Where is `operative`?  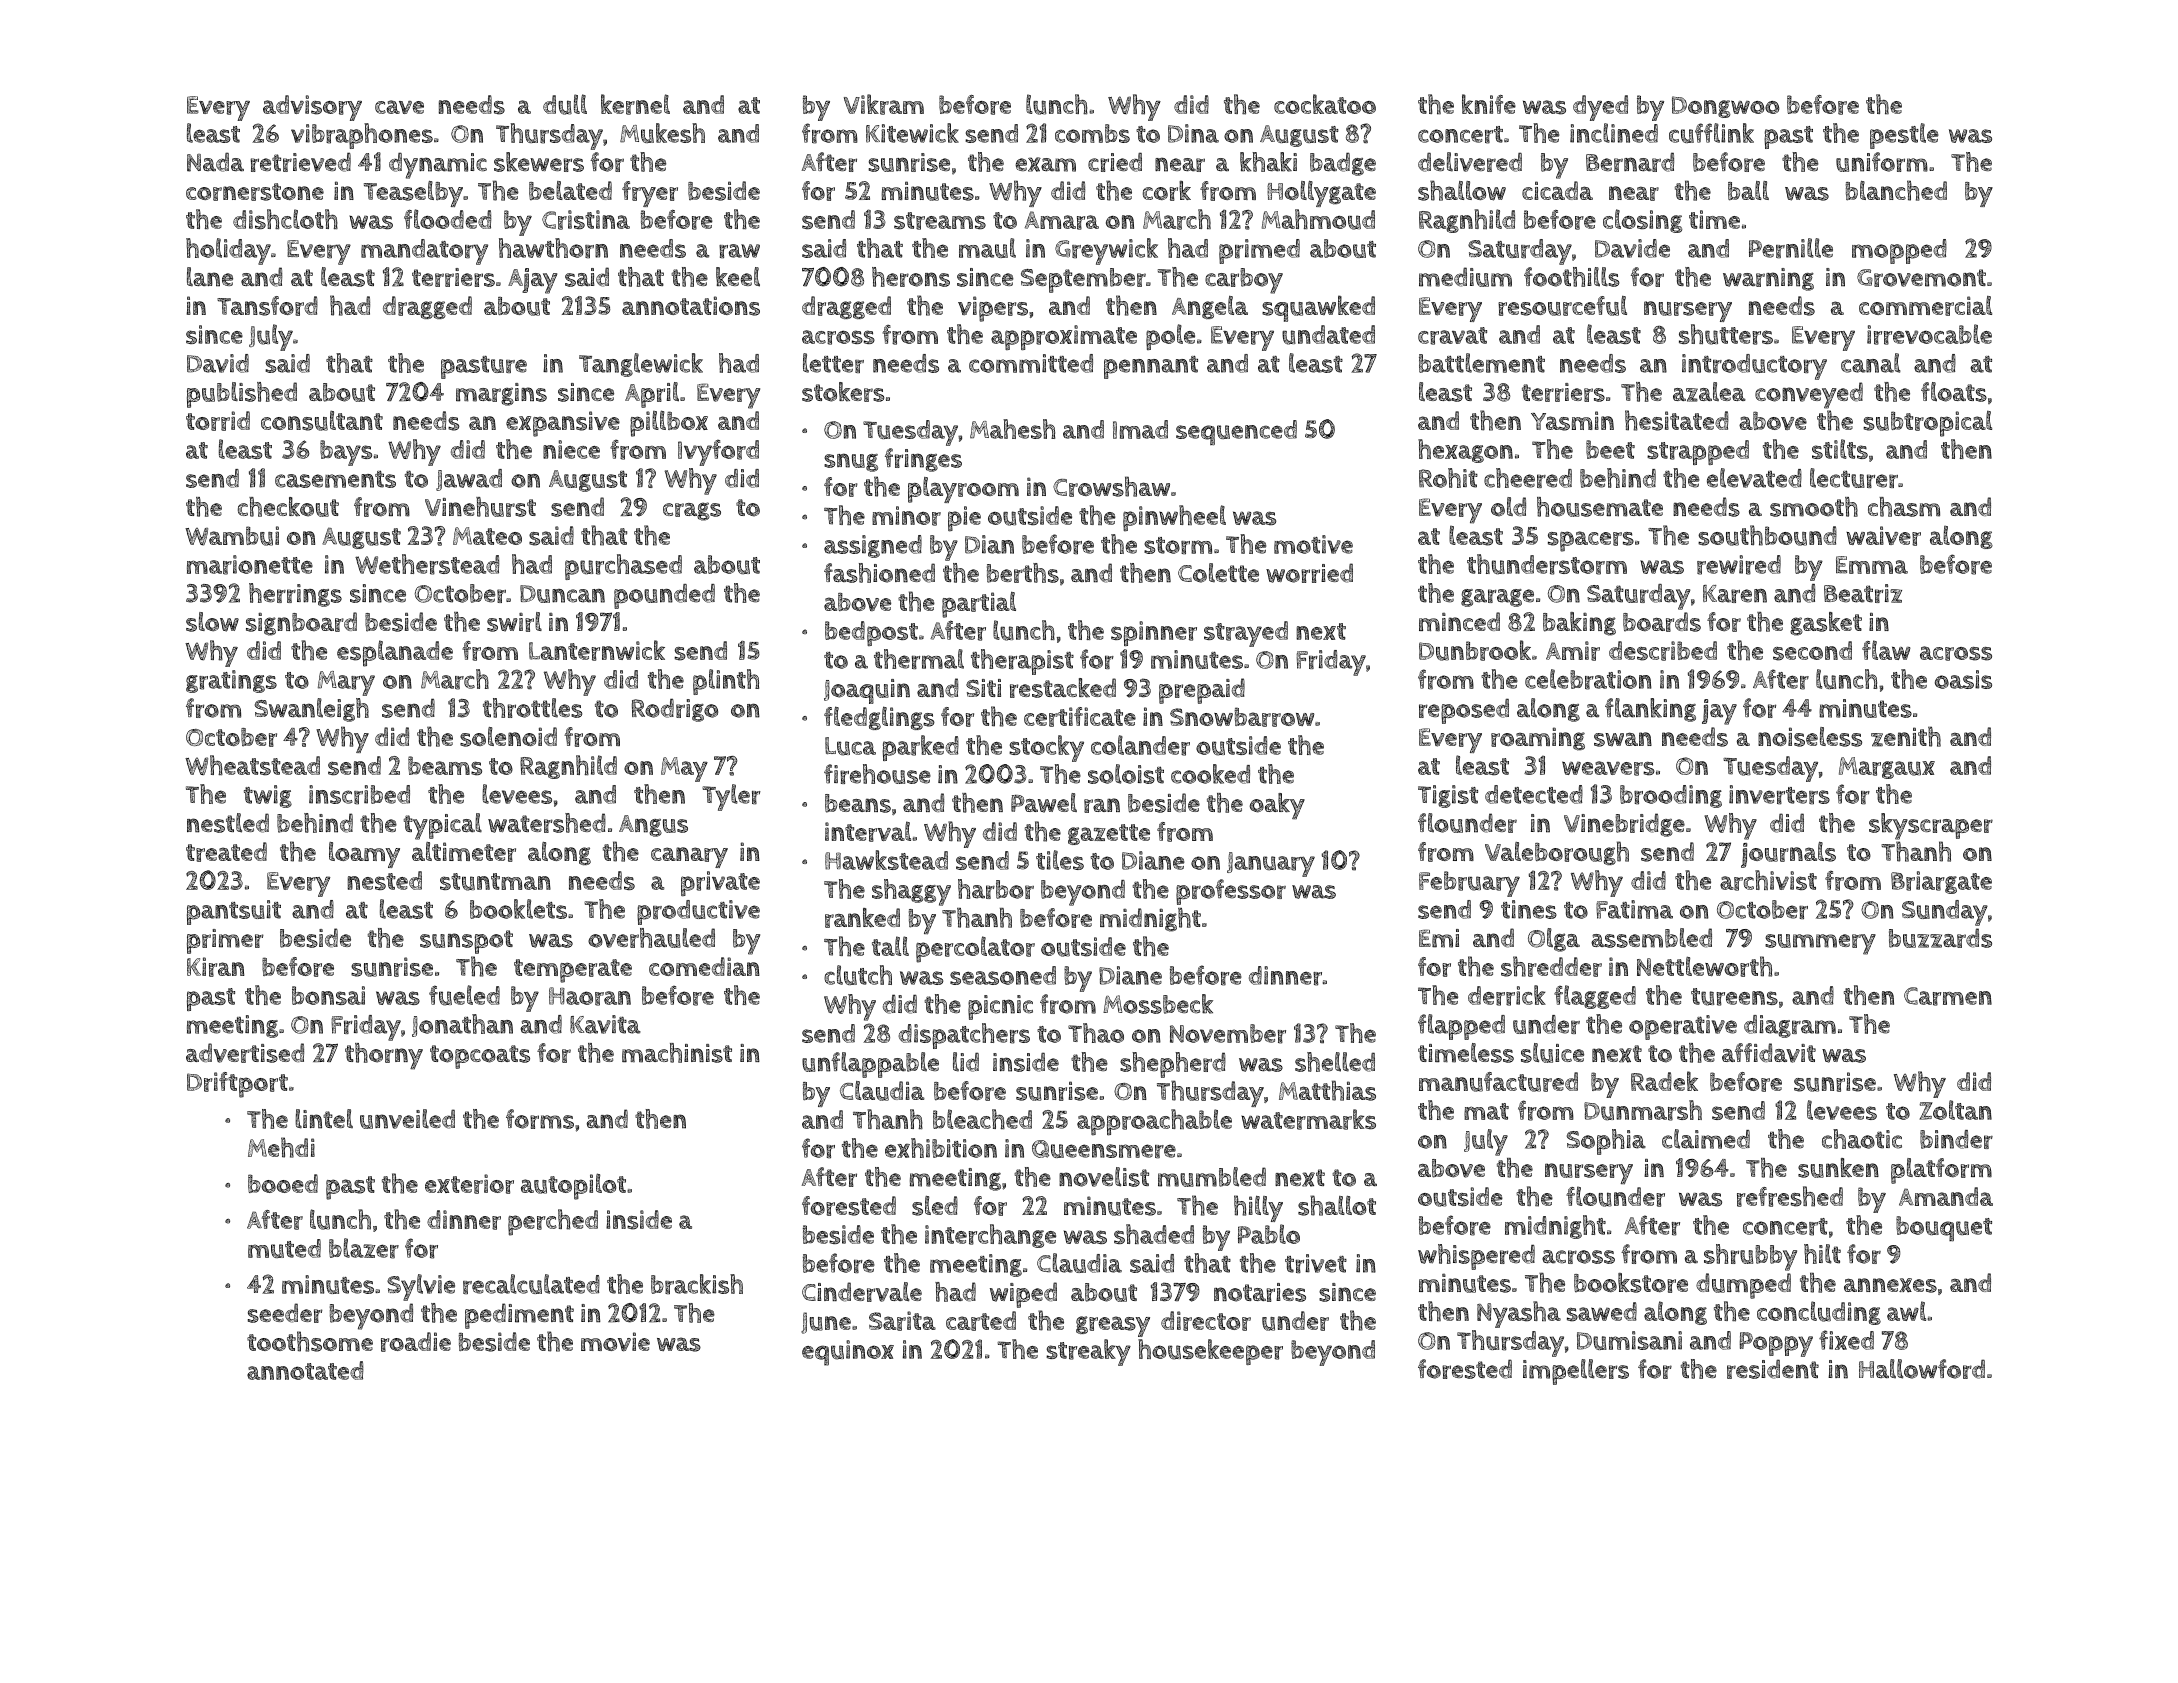 operative is located at coordinates (1683, 1027).
